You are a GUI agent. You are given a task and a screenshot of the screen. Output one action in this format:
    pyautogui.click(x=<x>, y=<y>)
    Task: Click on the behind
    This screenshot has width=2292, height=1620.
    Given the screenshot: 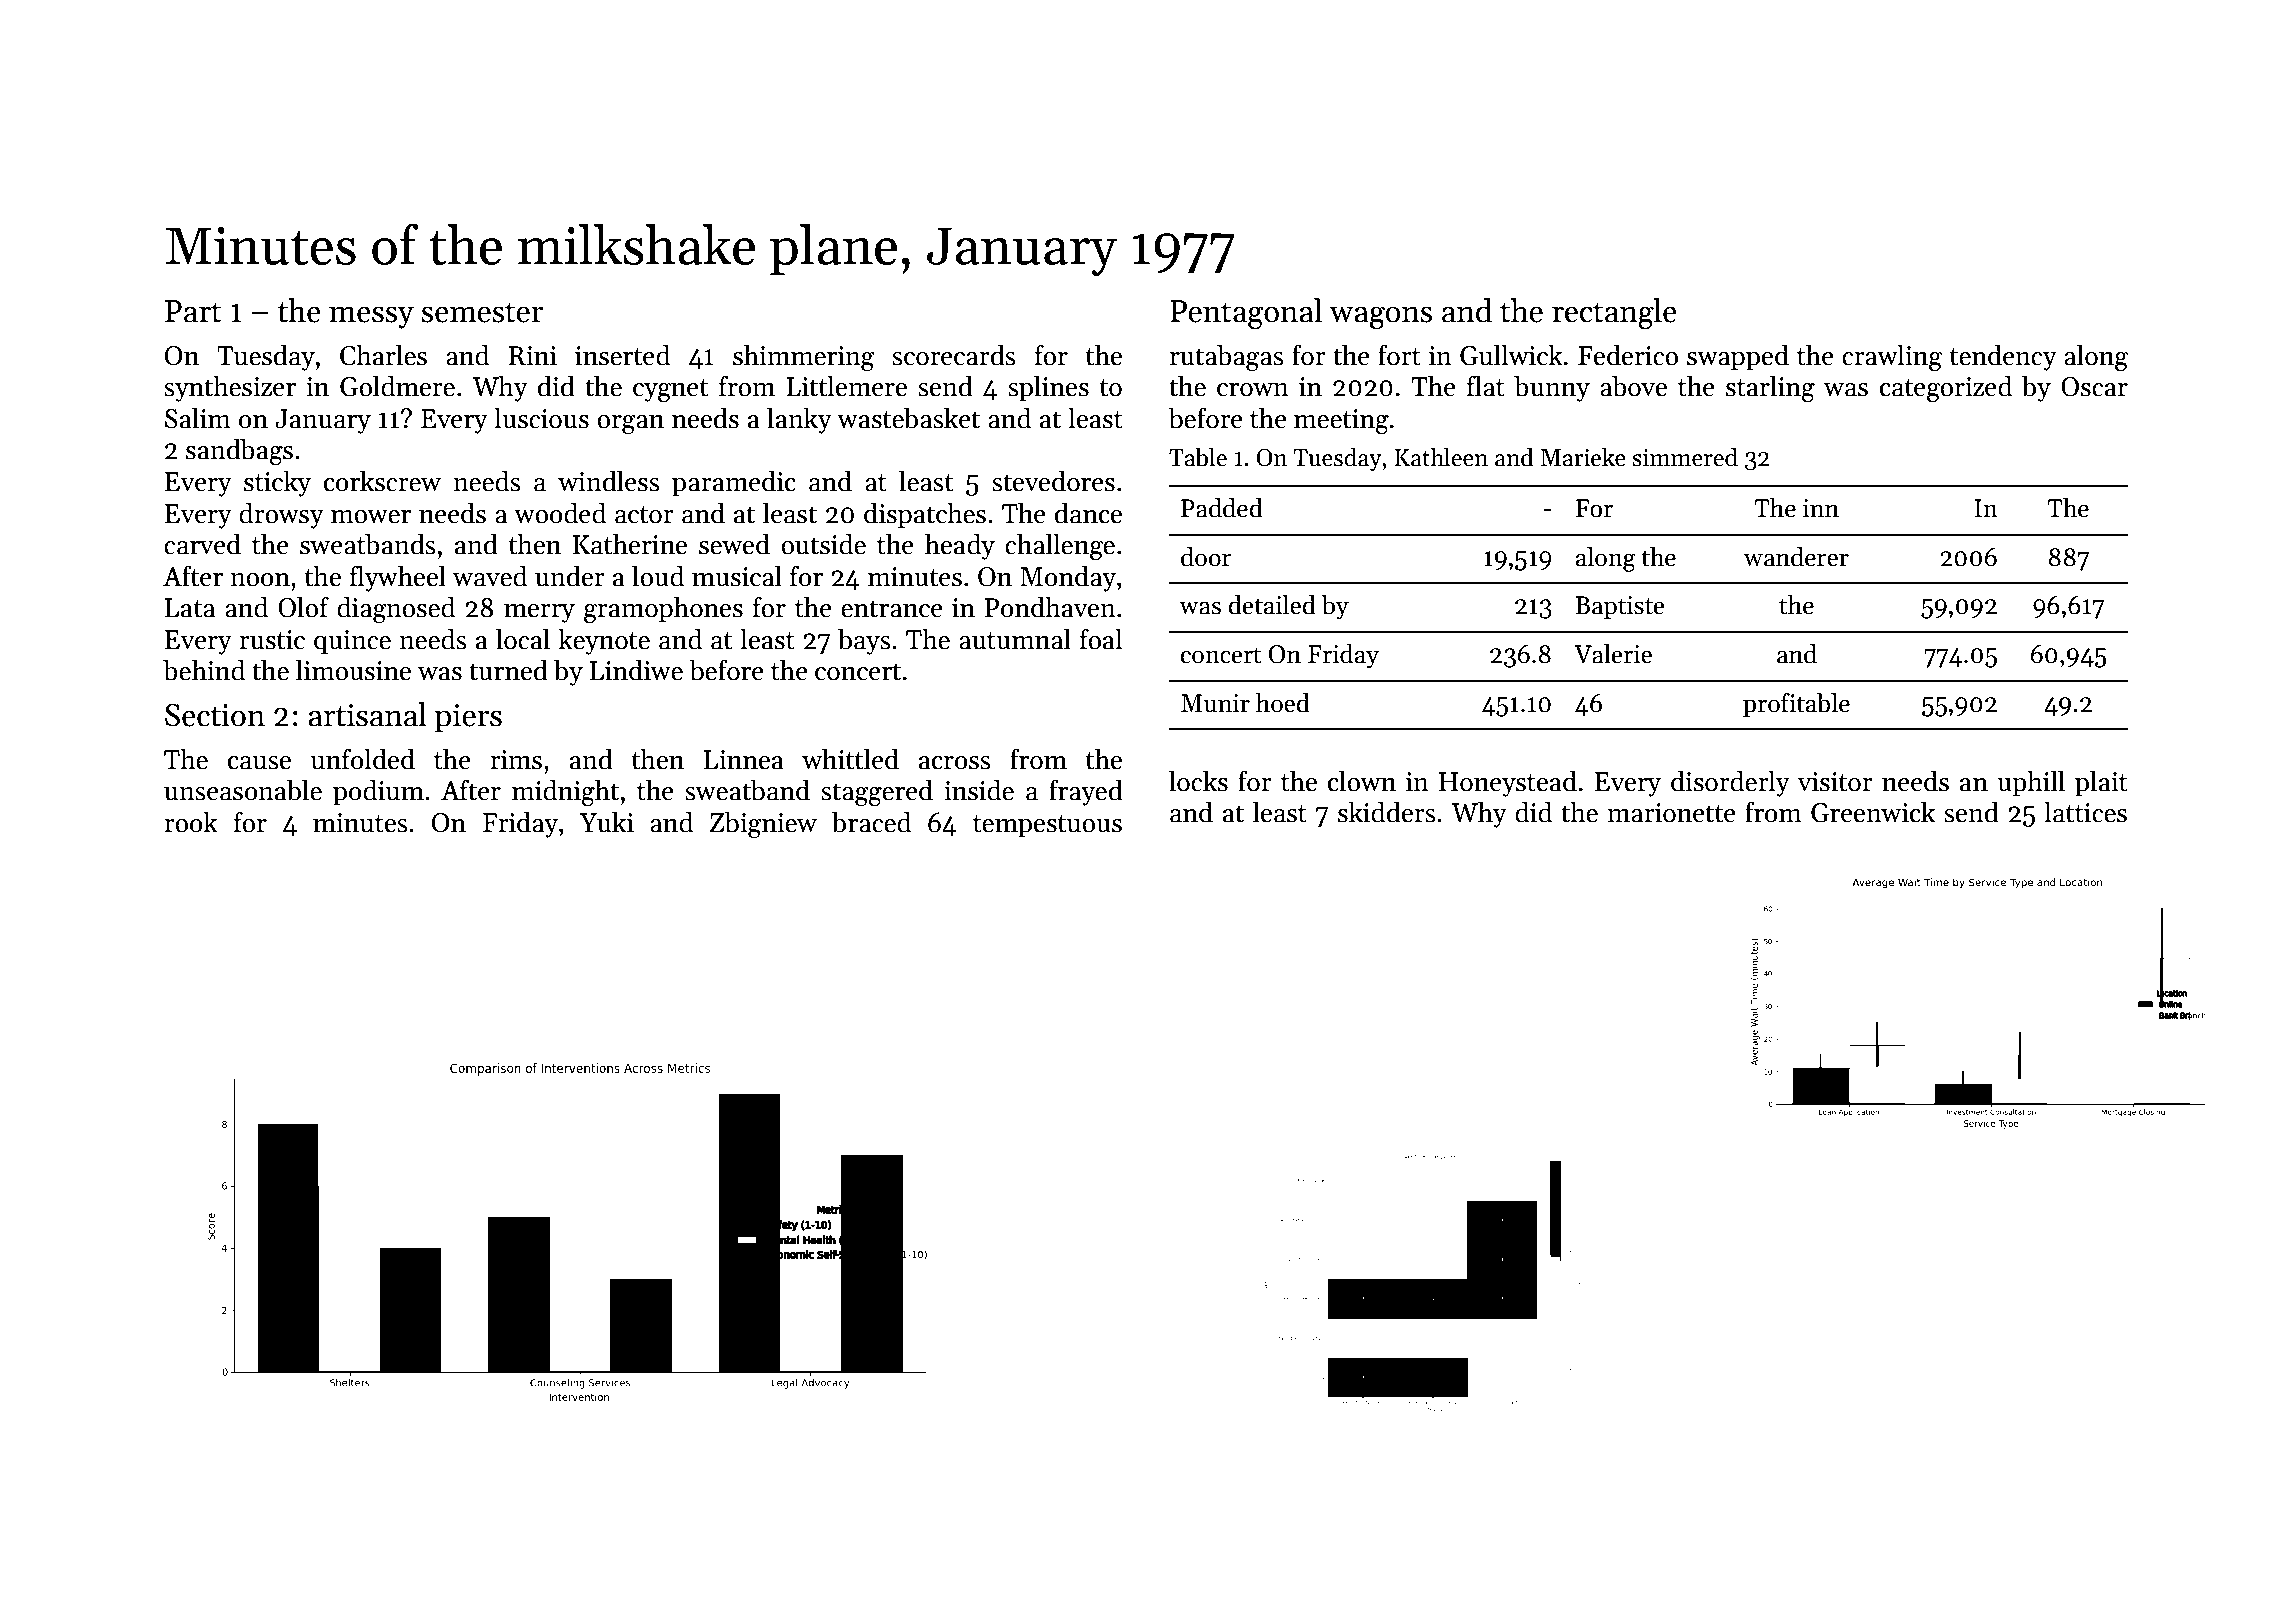 What is the action you would take?
    pyautogui.click(x=204, y=670)
